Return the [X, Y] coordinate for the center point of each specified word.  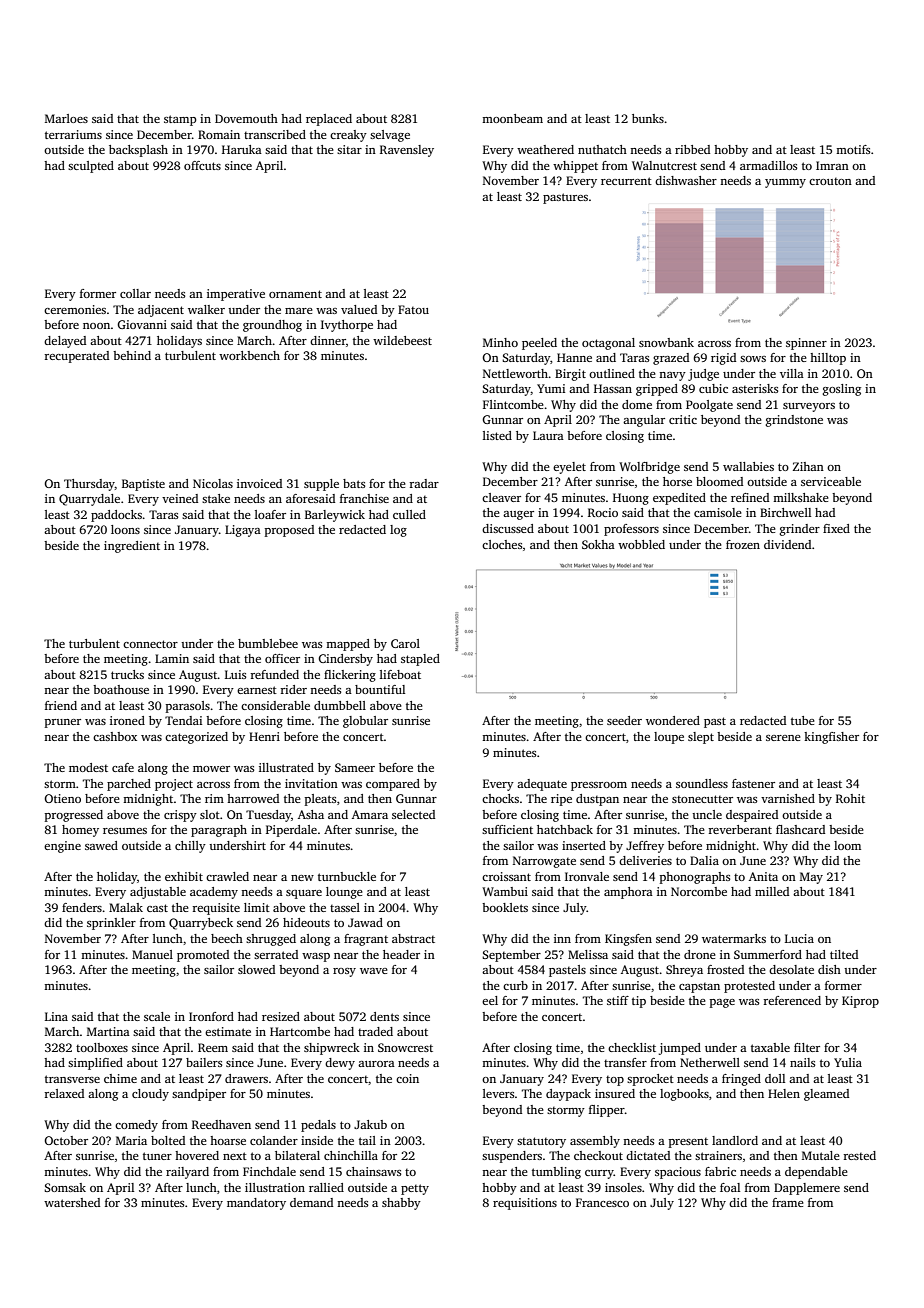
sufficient [507, 829]
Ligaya [243, 531]
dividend [787, 544]
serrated [276, 954]
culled [409, 514]
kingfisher [831, 738]
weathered [545, 149]
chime [120, 1078]
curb [515, 985]
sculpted [91, 167]
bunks [648, 118]
